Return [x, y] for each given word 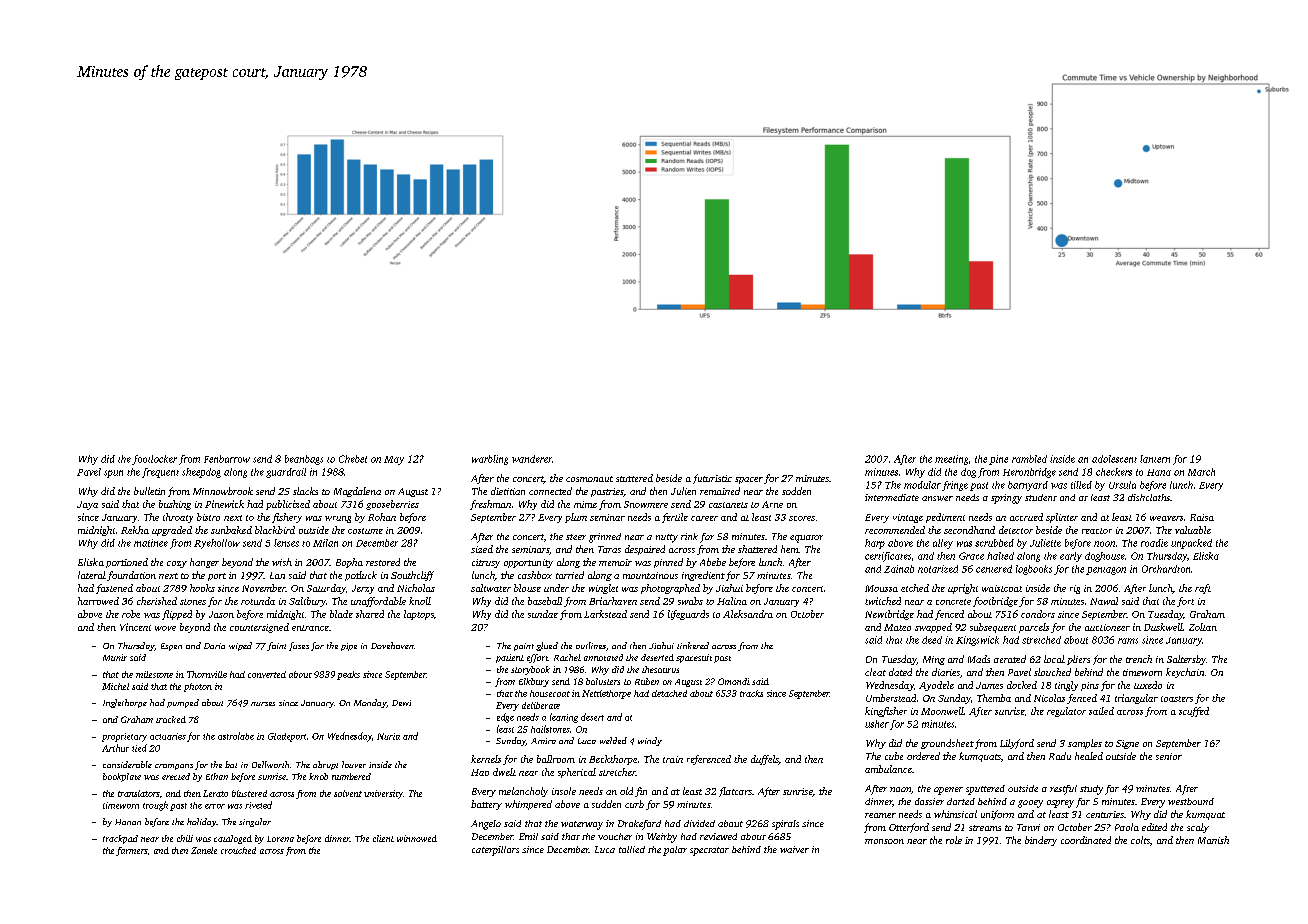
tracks [751, 693]
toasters [1177, 699]
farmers [131, 851]
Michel [115, 686]
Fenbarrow [227, 459]
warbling [490, 460]
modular [922, 485]
